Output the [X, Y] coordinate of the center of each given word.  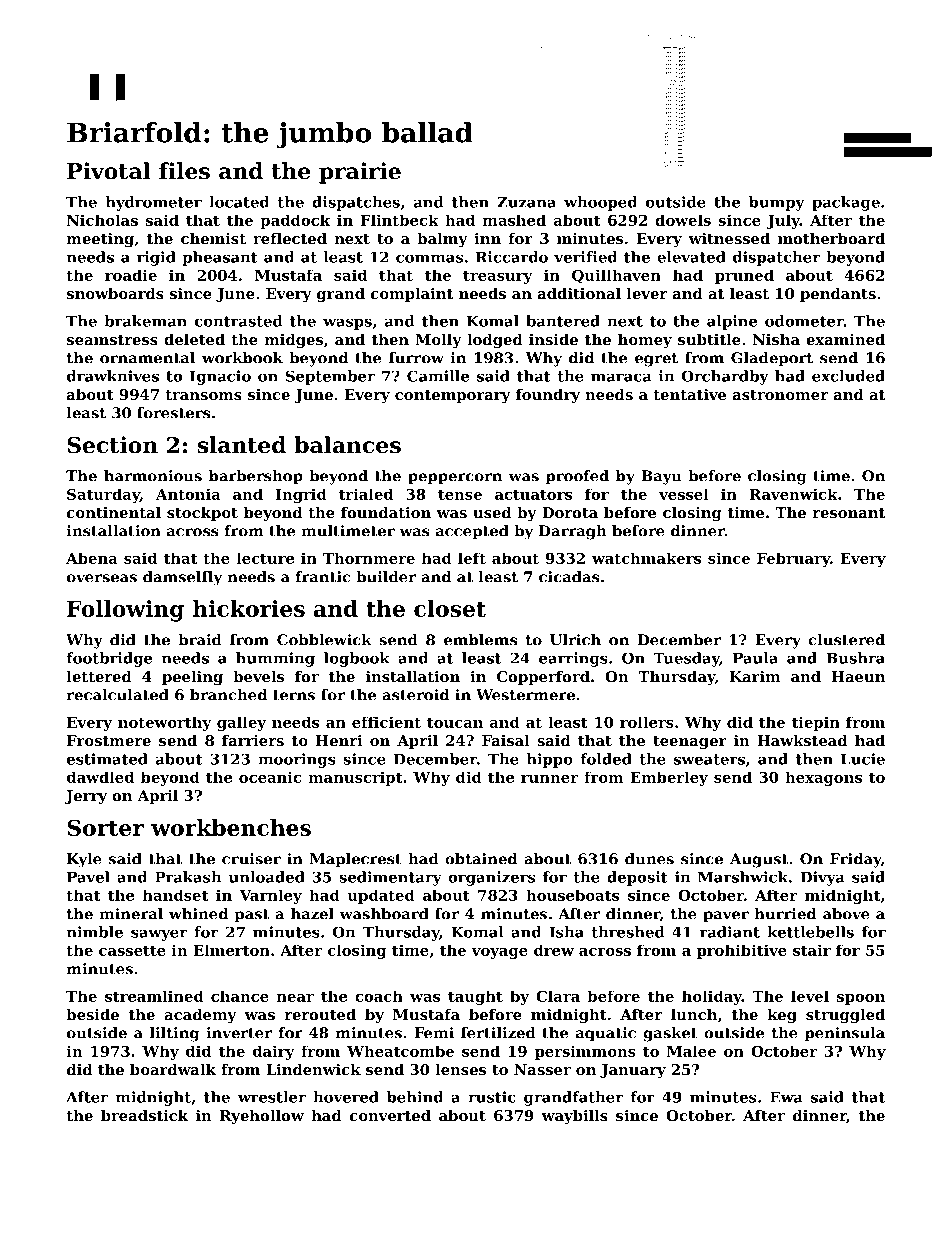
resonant [849, 513]
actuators [533, 494]
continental [114, 512]
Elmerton [231, 950]
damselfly [182, 578]
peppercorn [455, 479]
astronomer [780, 395]
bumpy [777, 203]
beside [92, 1014]
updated [381, 896]
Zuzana [526, 202]
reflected [290, 238]
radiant [730, 932]
